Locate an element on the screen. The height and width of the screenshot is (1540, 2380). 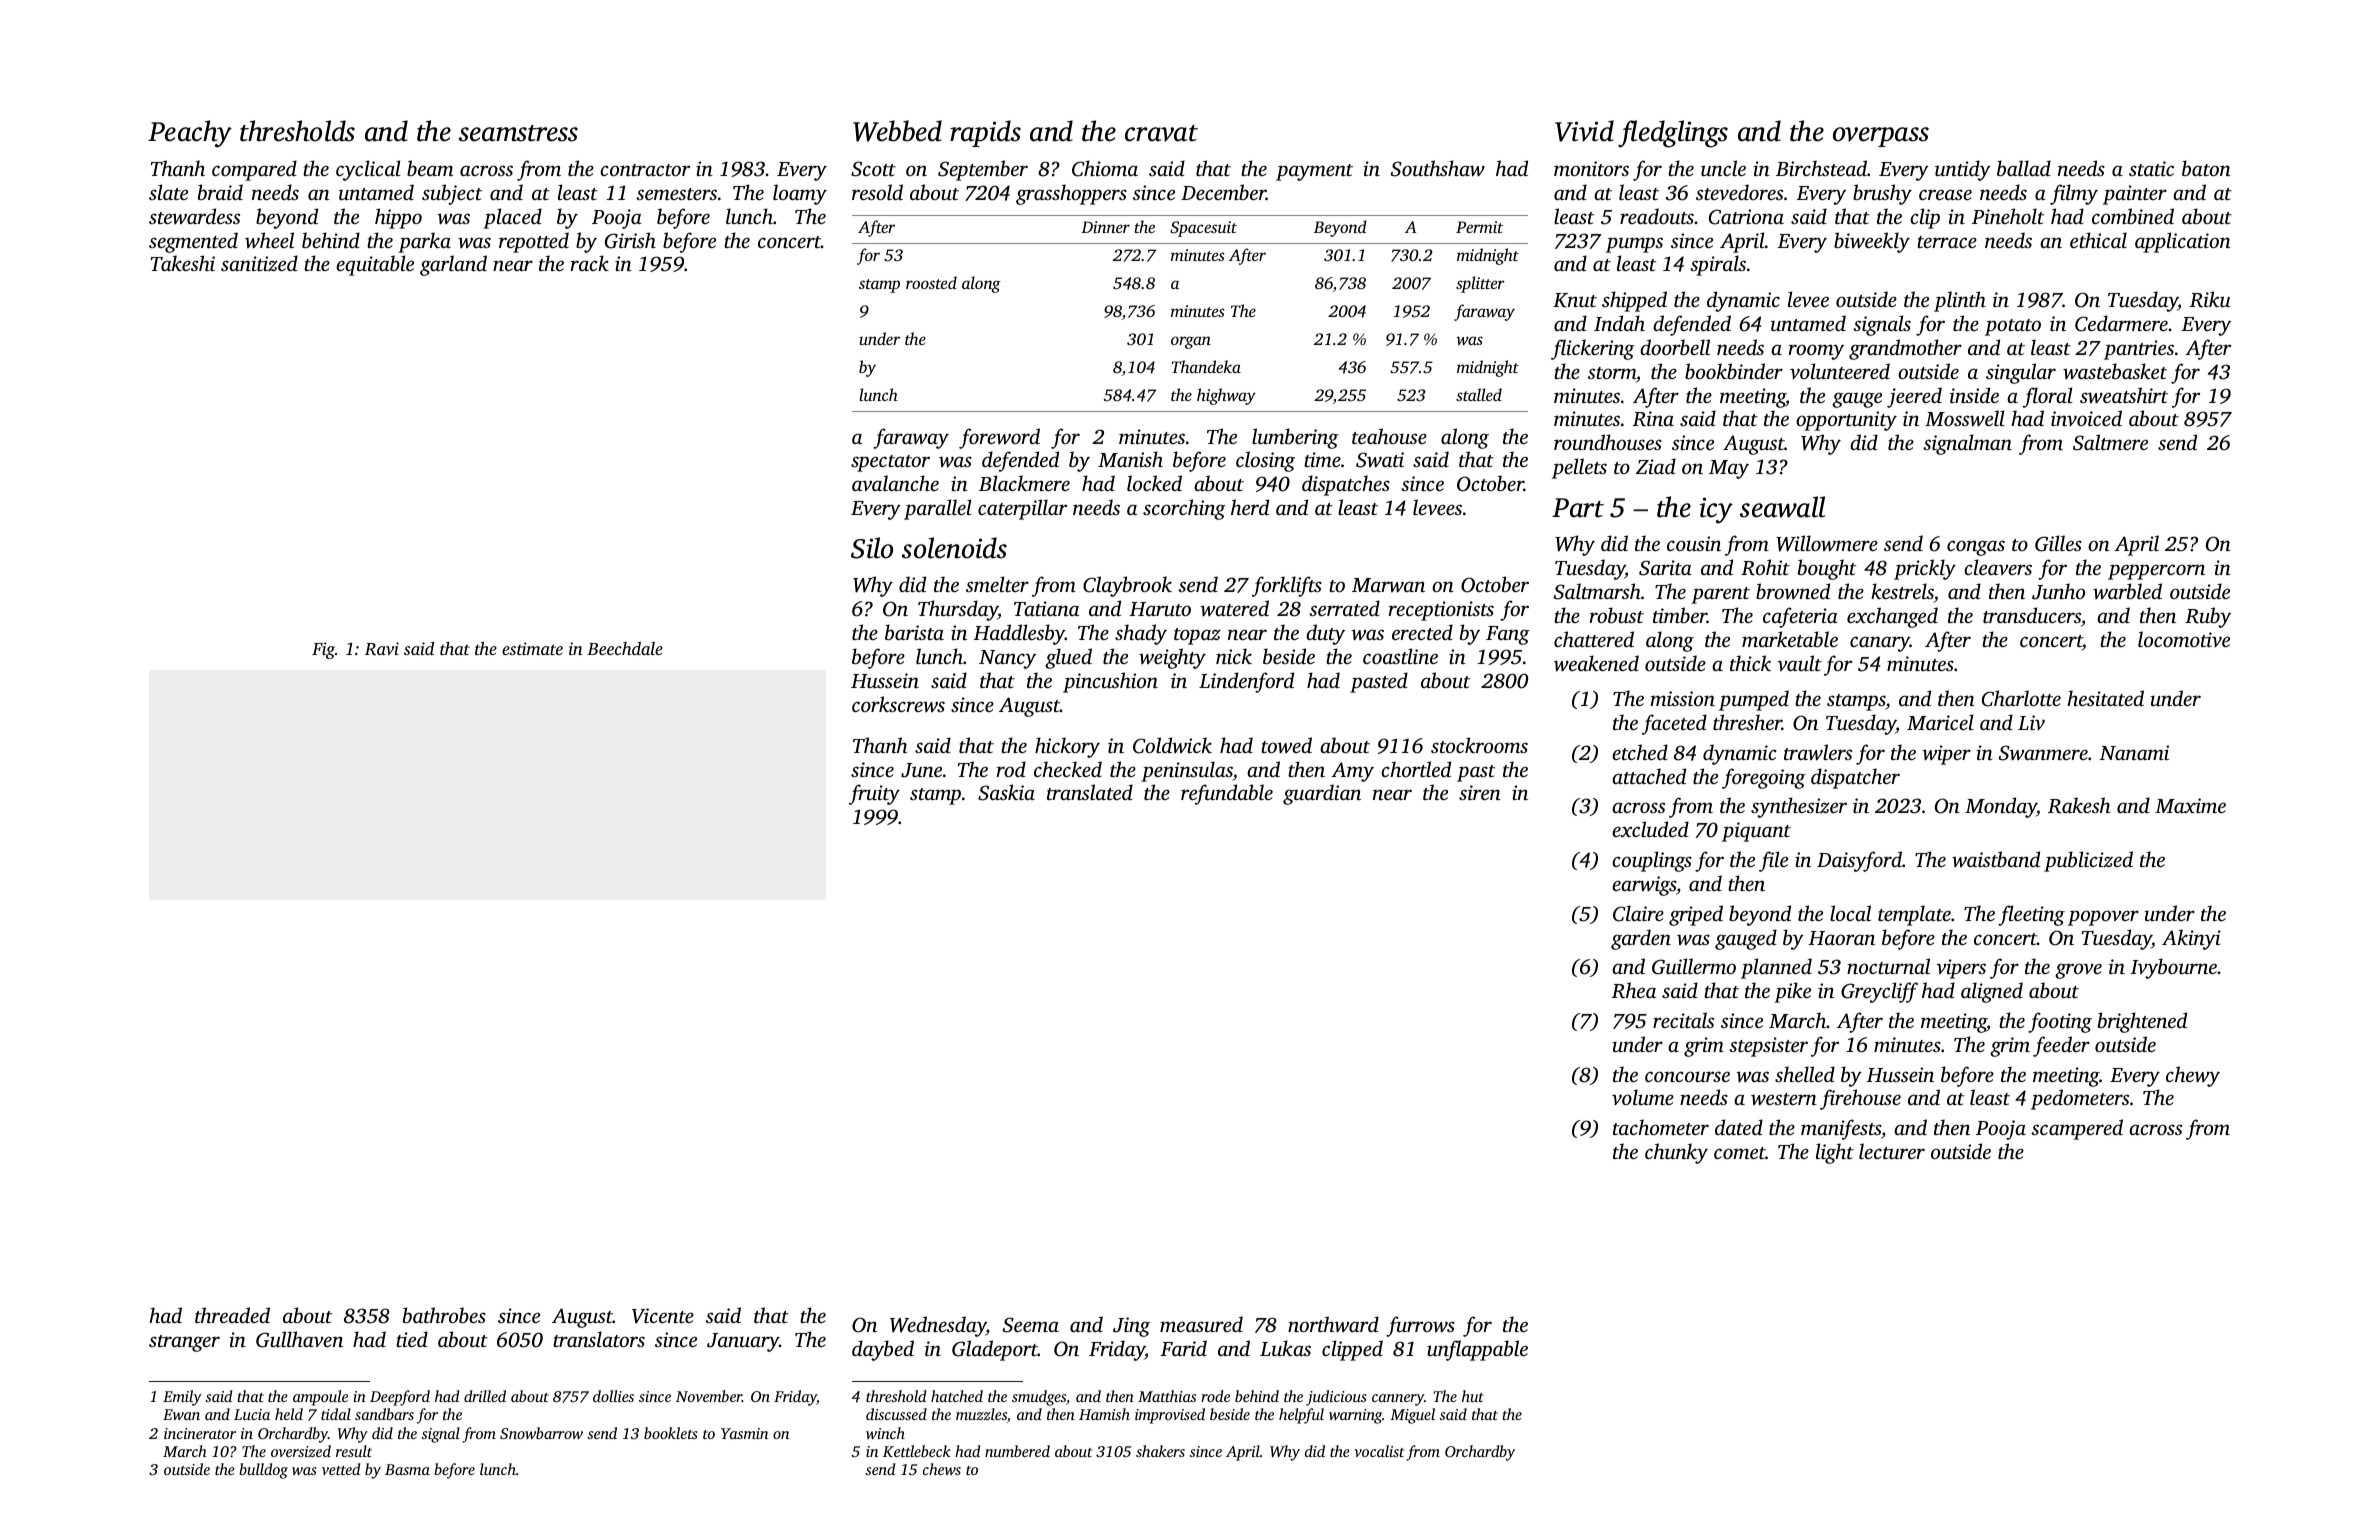
Webbed is located at coordinates (897, 131).
